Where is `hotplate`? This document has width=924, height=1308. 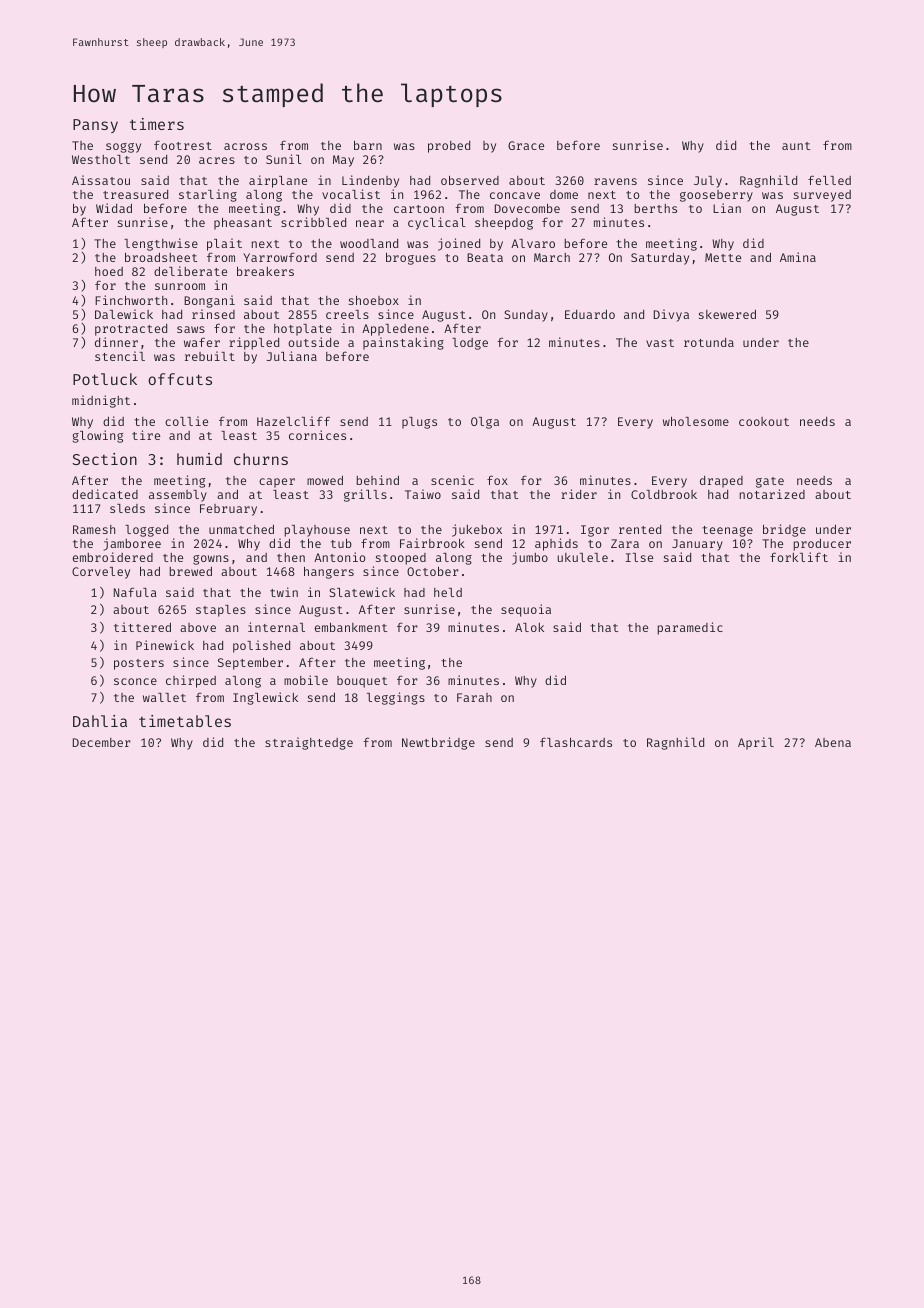 hotplate is located at coordinates (303, 330).
